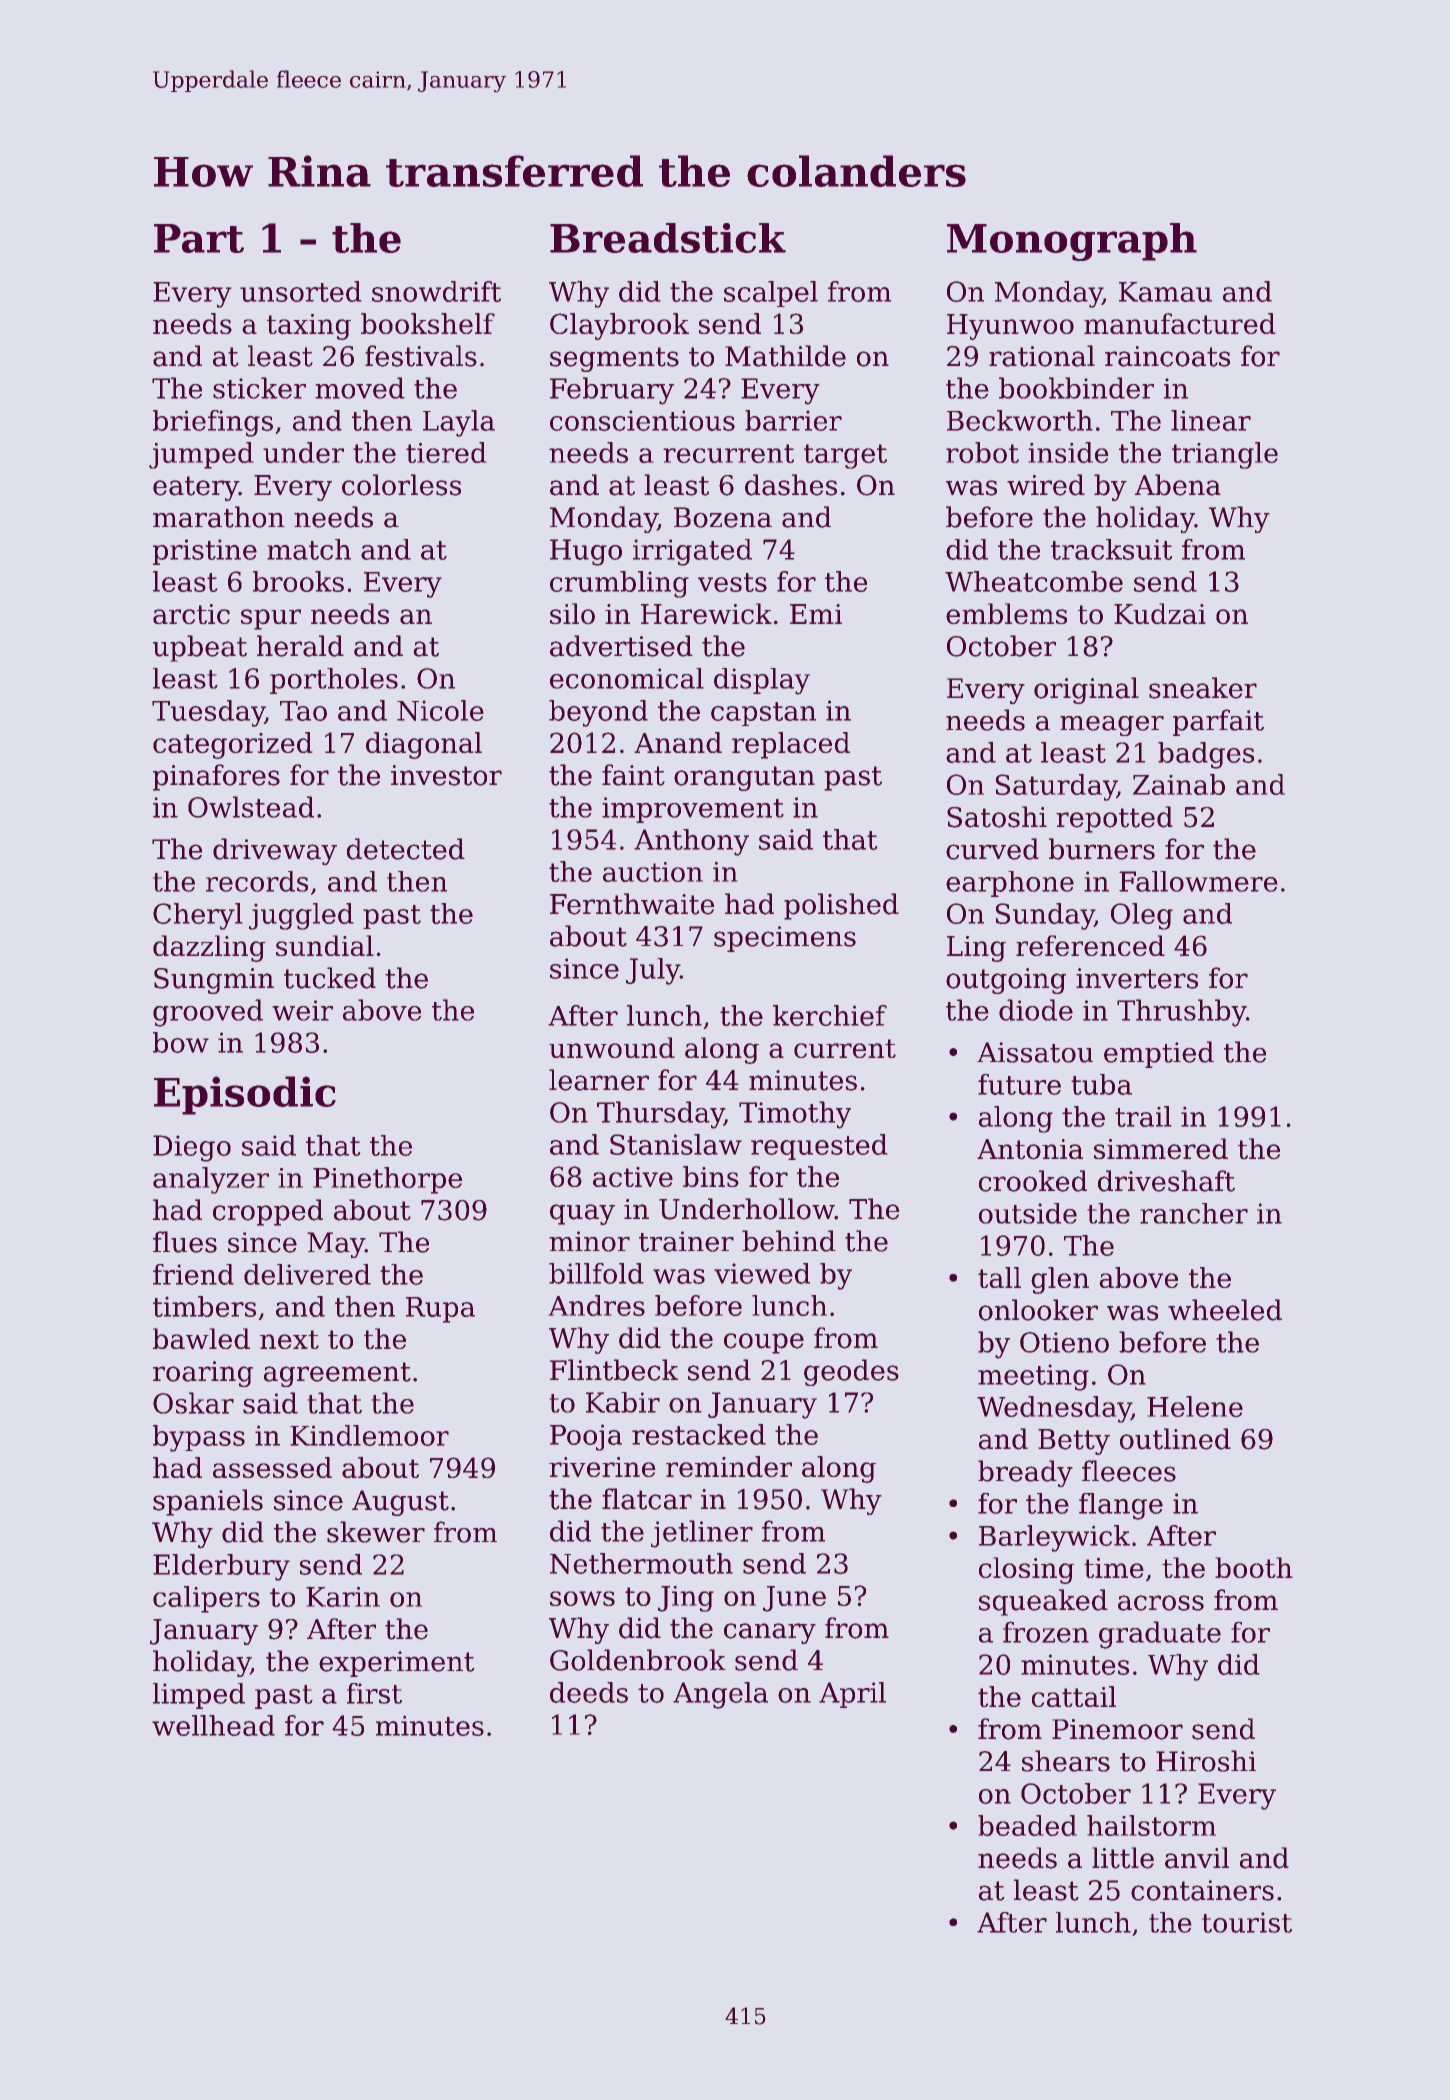 This document has height=2100, width=1450. What do you see at coordinates (1025, 1473) in the document?
I see `bready` at bounding box center [1025, 1473].
